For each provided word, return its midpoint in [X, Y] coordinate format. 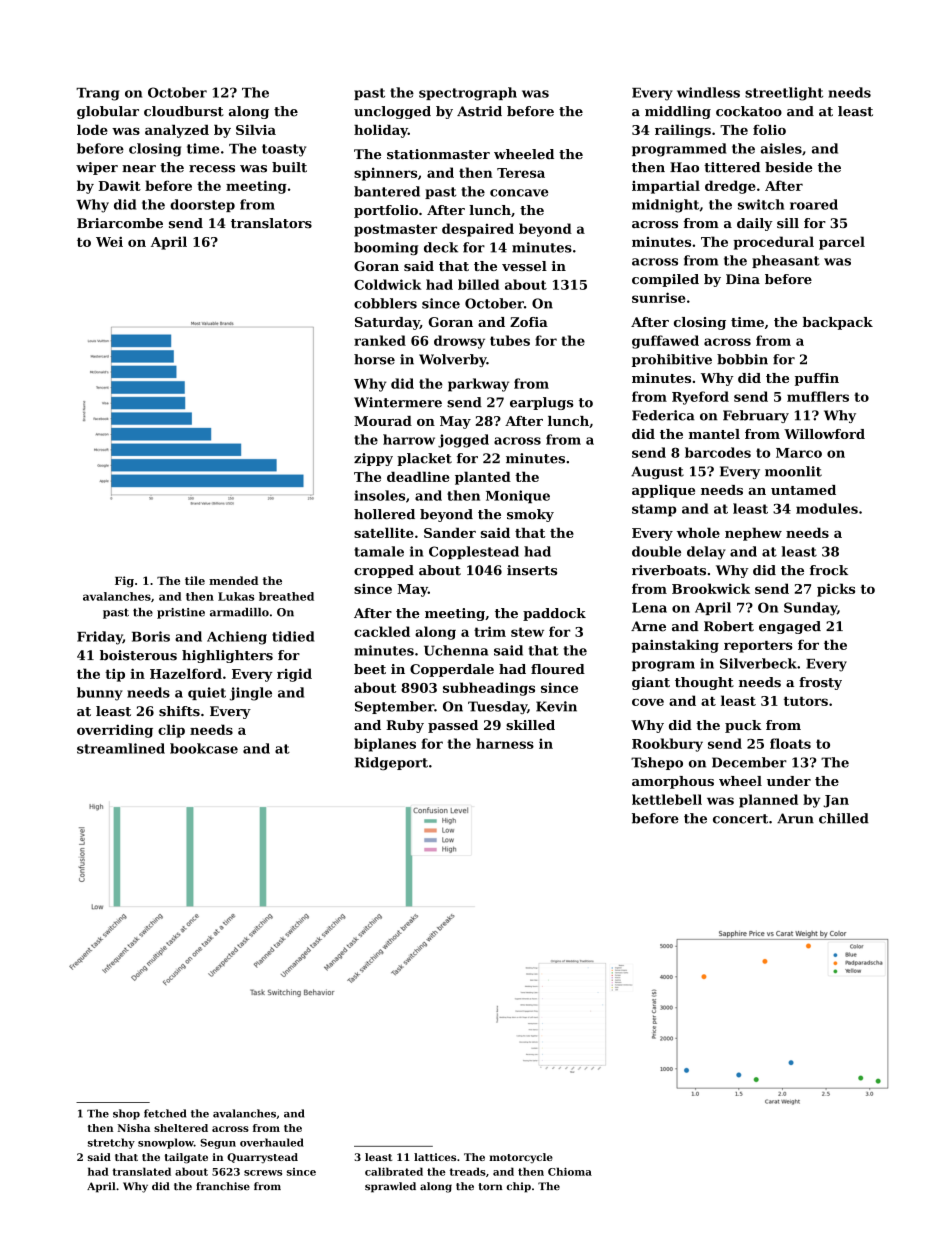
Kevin [556, 706]
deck [441, 247]
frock [829, 570]
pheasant [786, 261]
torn [490, 1187]
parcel [842, 243]
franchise [223, 1186]
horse [374, 359]
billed [478, 284]
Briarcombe [120, 223]
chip [519, 1187]
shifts [179, 711]
